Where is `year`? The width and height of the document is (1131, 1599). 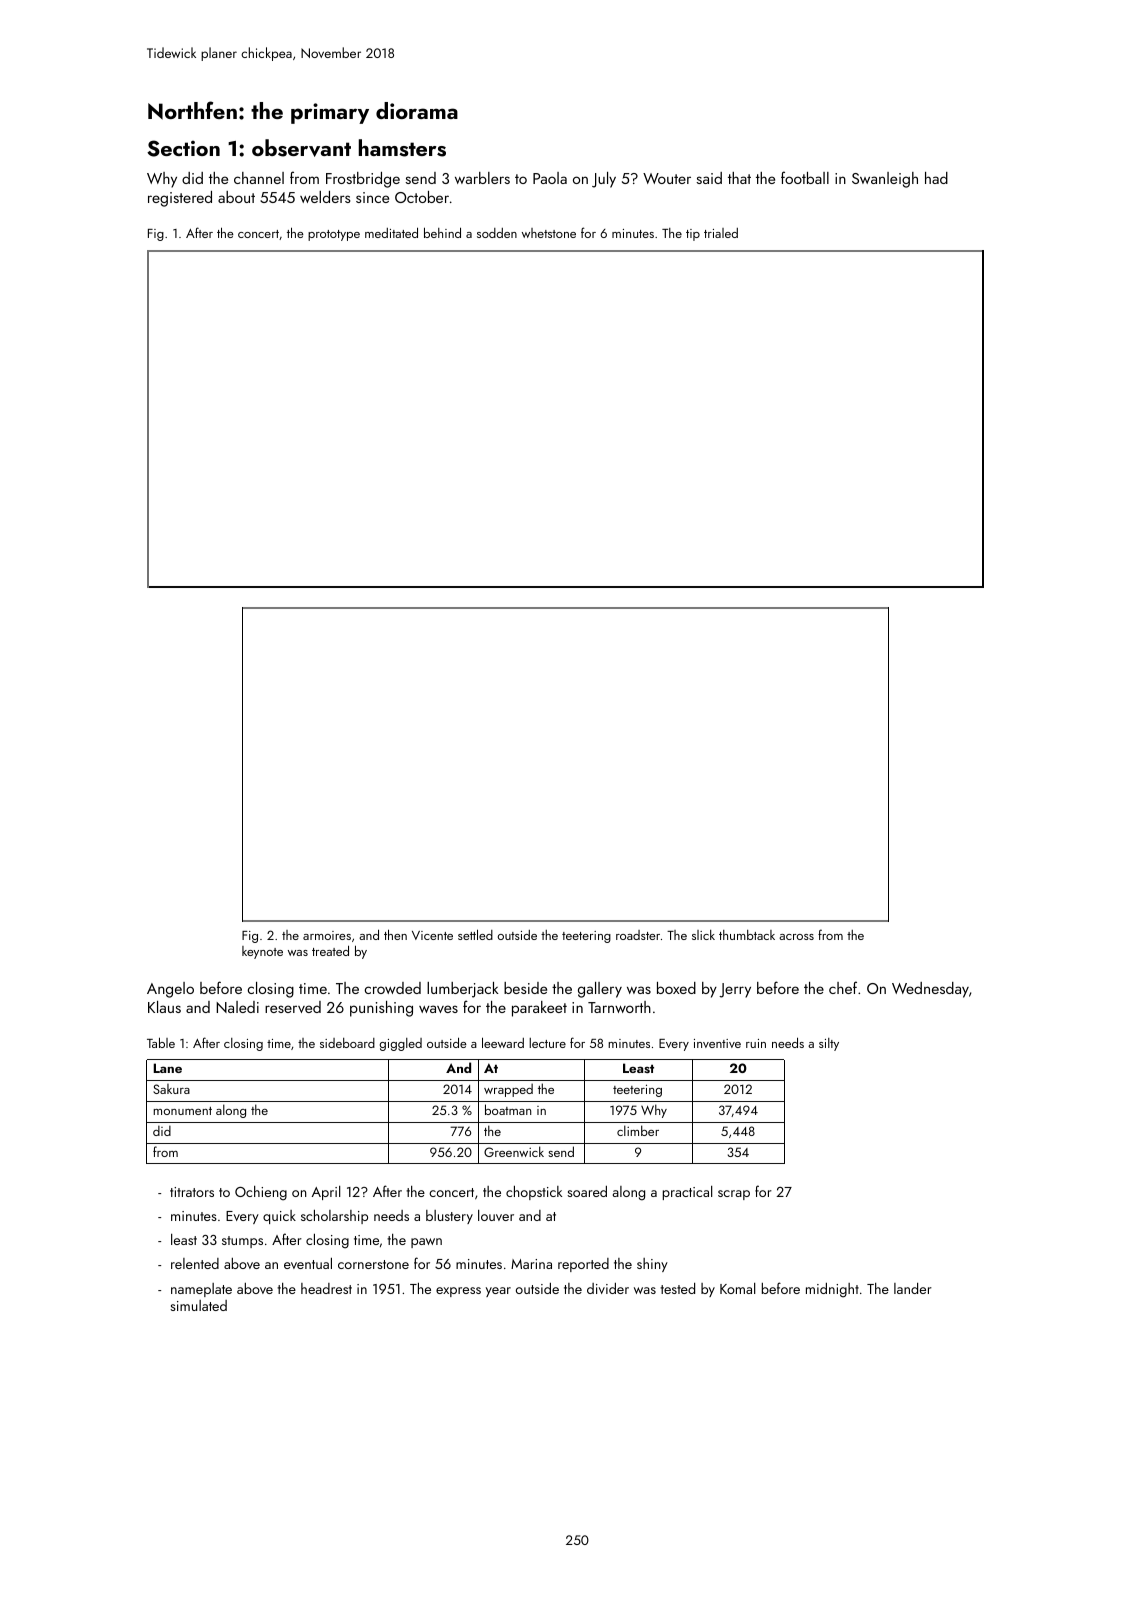
year is located at coordinates (498, 1292).
